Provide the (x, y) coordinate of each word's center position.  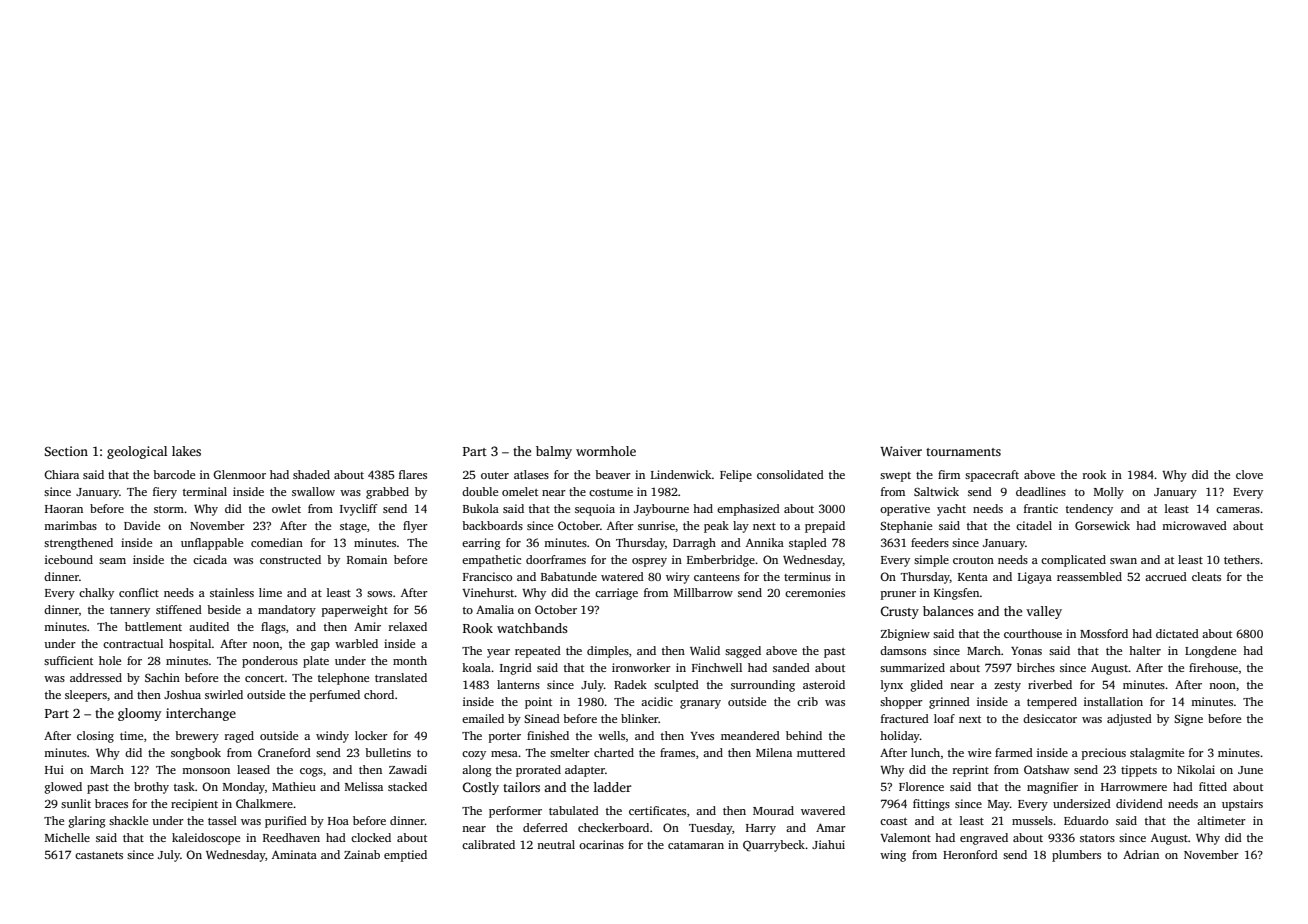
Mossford (1104, 633)
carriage (616, 594)
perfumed (335, 696)
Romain (367, 559)
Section (66, 451)
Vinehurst (488, 592)
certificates (657, 810)
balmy (554, 452)
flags (273, 628)
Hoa (338, 821)
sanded (791, 667)
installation (1113, 701)
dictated (1177, 633)
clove (1249, 474)
